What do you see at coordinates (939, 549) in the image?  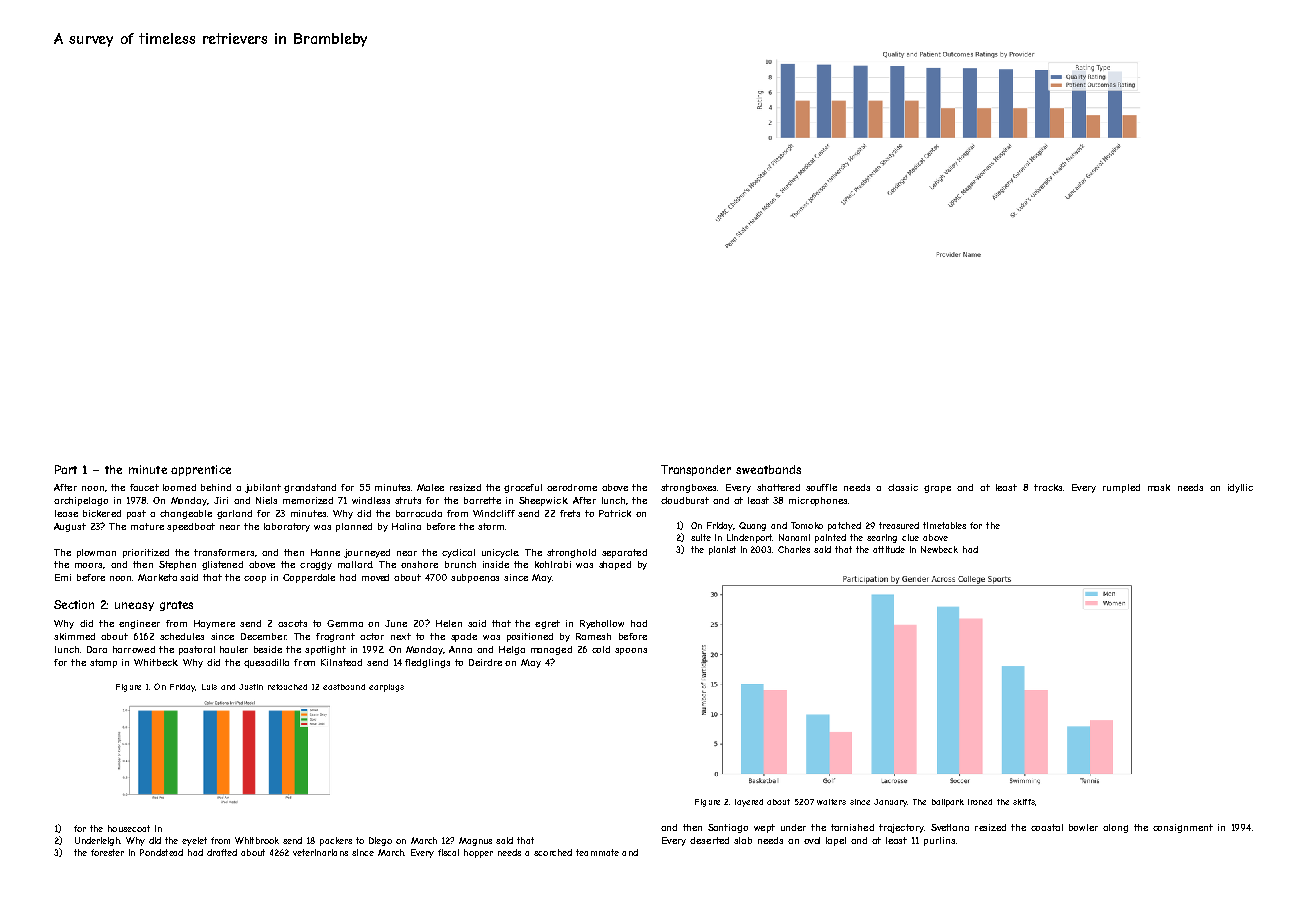 I see `Newbeck` at bounding box center [939, 549].
